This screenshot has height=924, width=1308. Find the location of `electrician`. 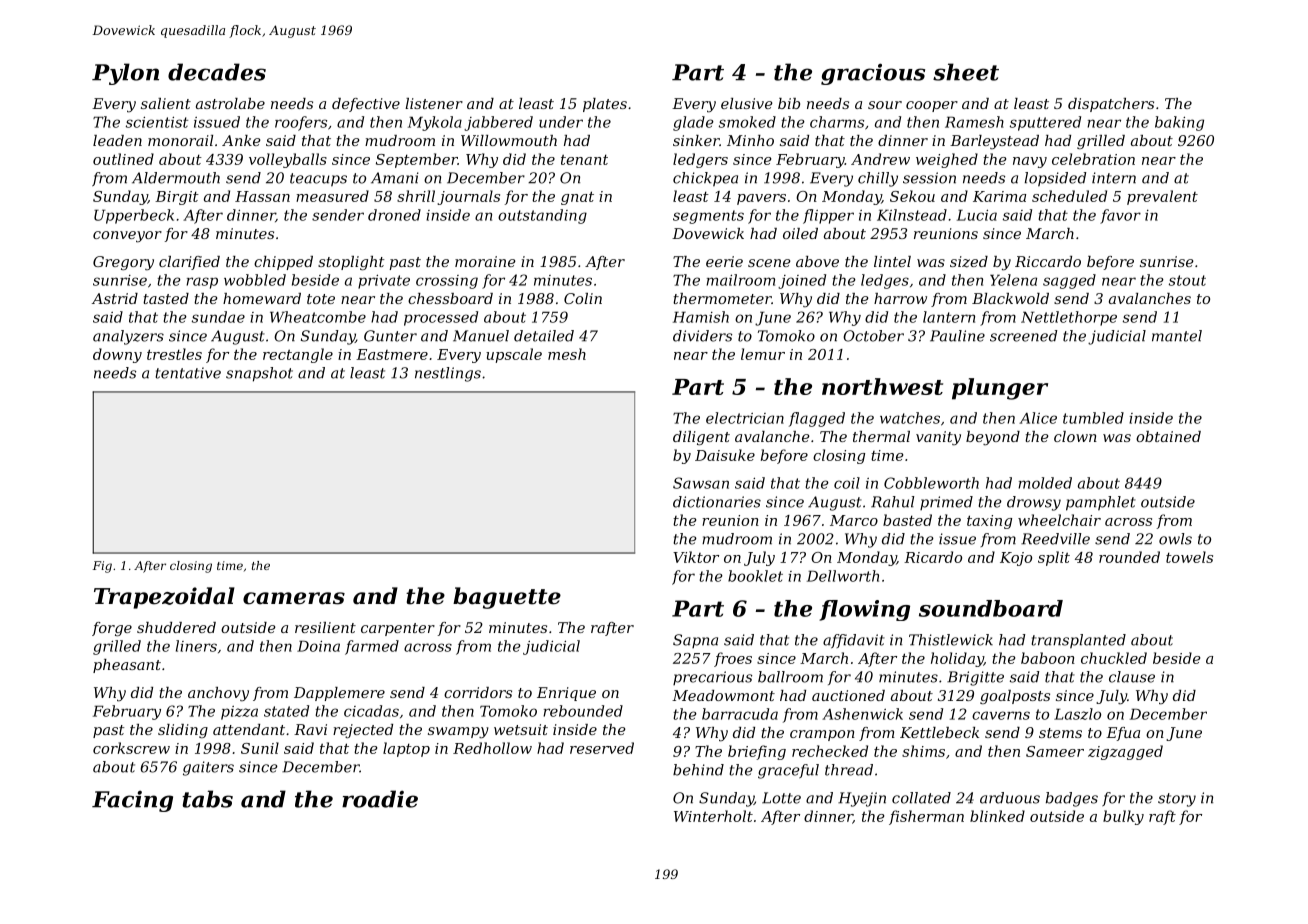

electrician is located at coordinates (745, 418).
